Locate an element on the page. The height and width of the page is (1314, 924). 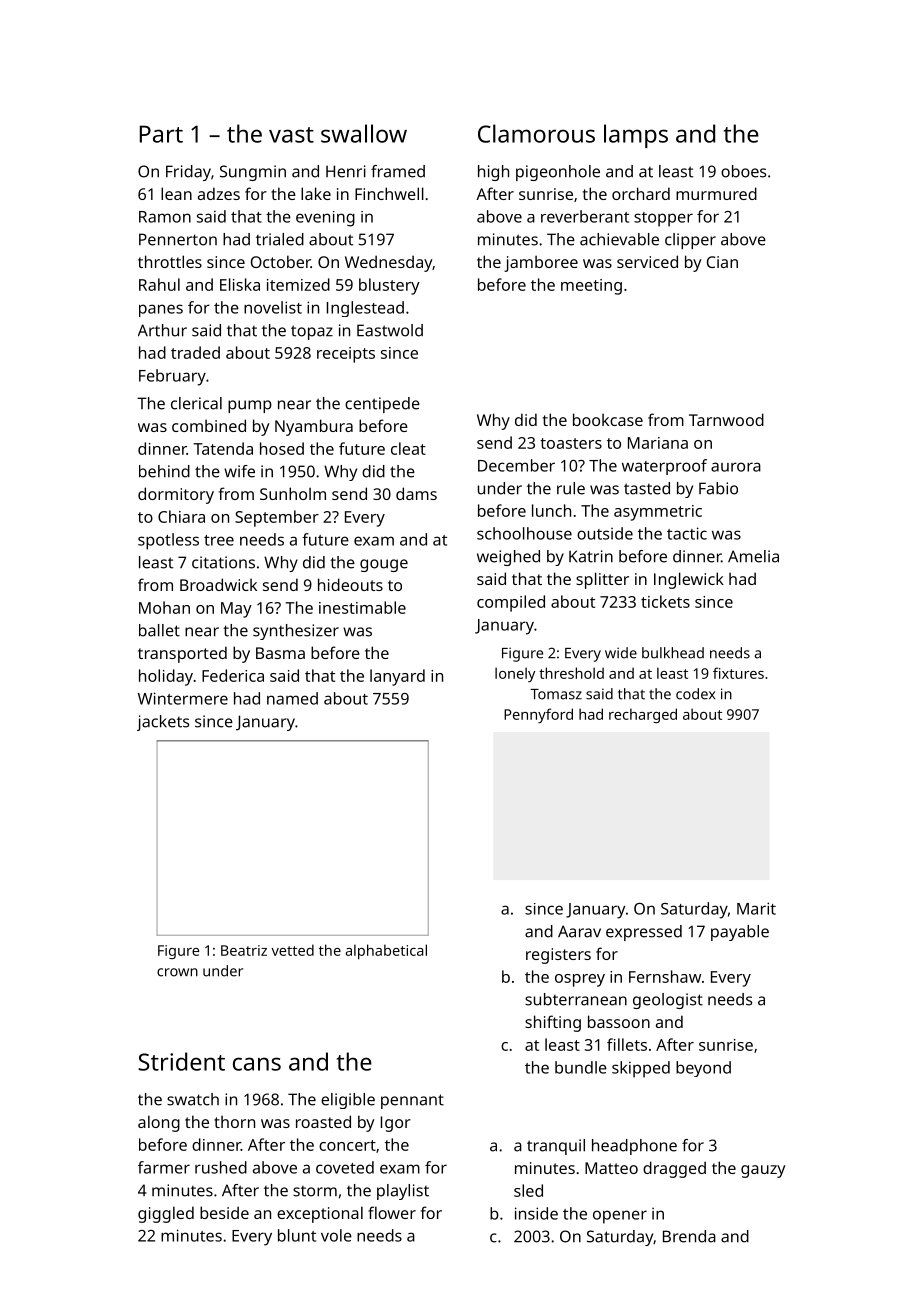
named is located at coordinates (292, 698).
